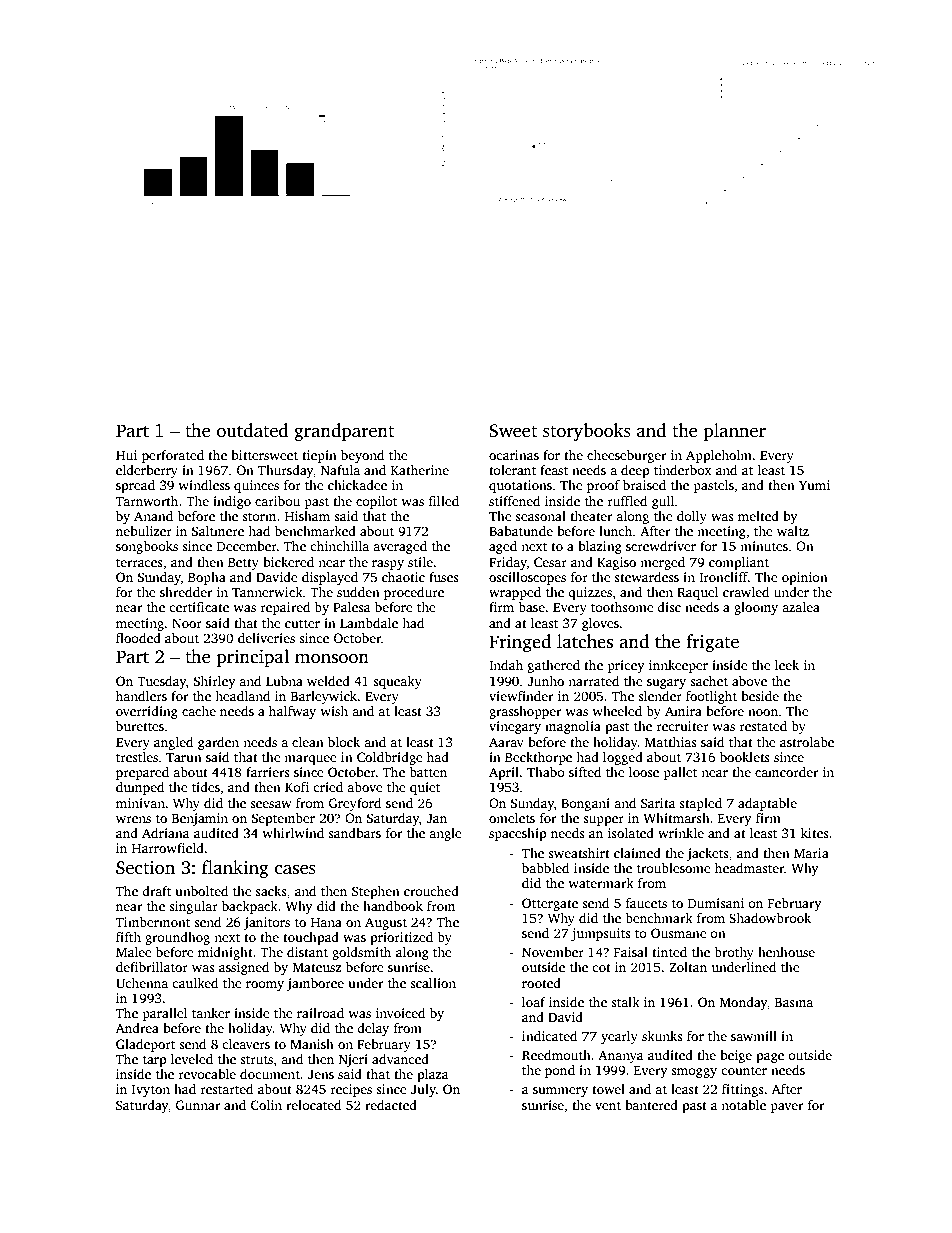 The width and height of the image is (952, 1233). What do you see at coordinates (735, 432) in the image?
I see `planner` at bounding box center [735, 432].
